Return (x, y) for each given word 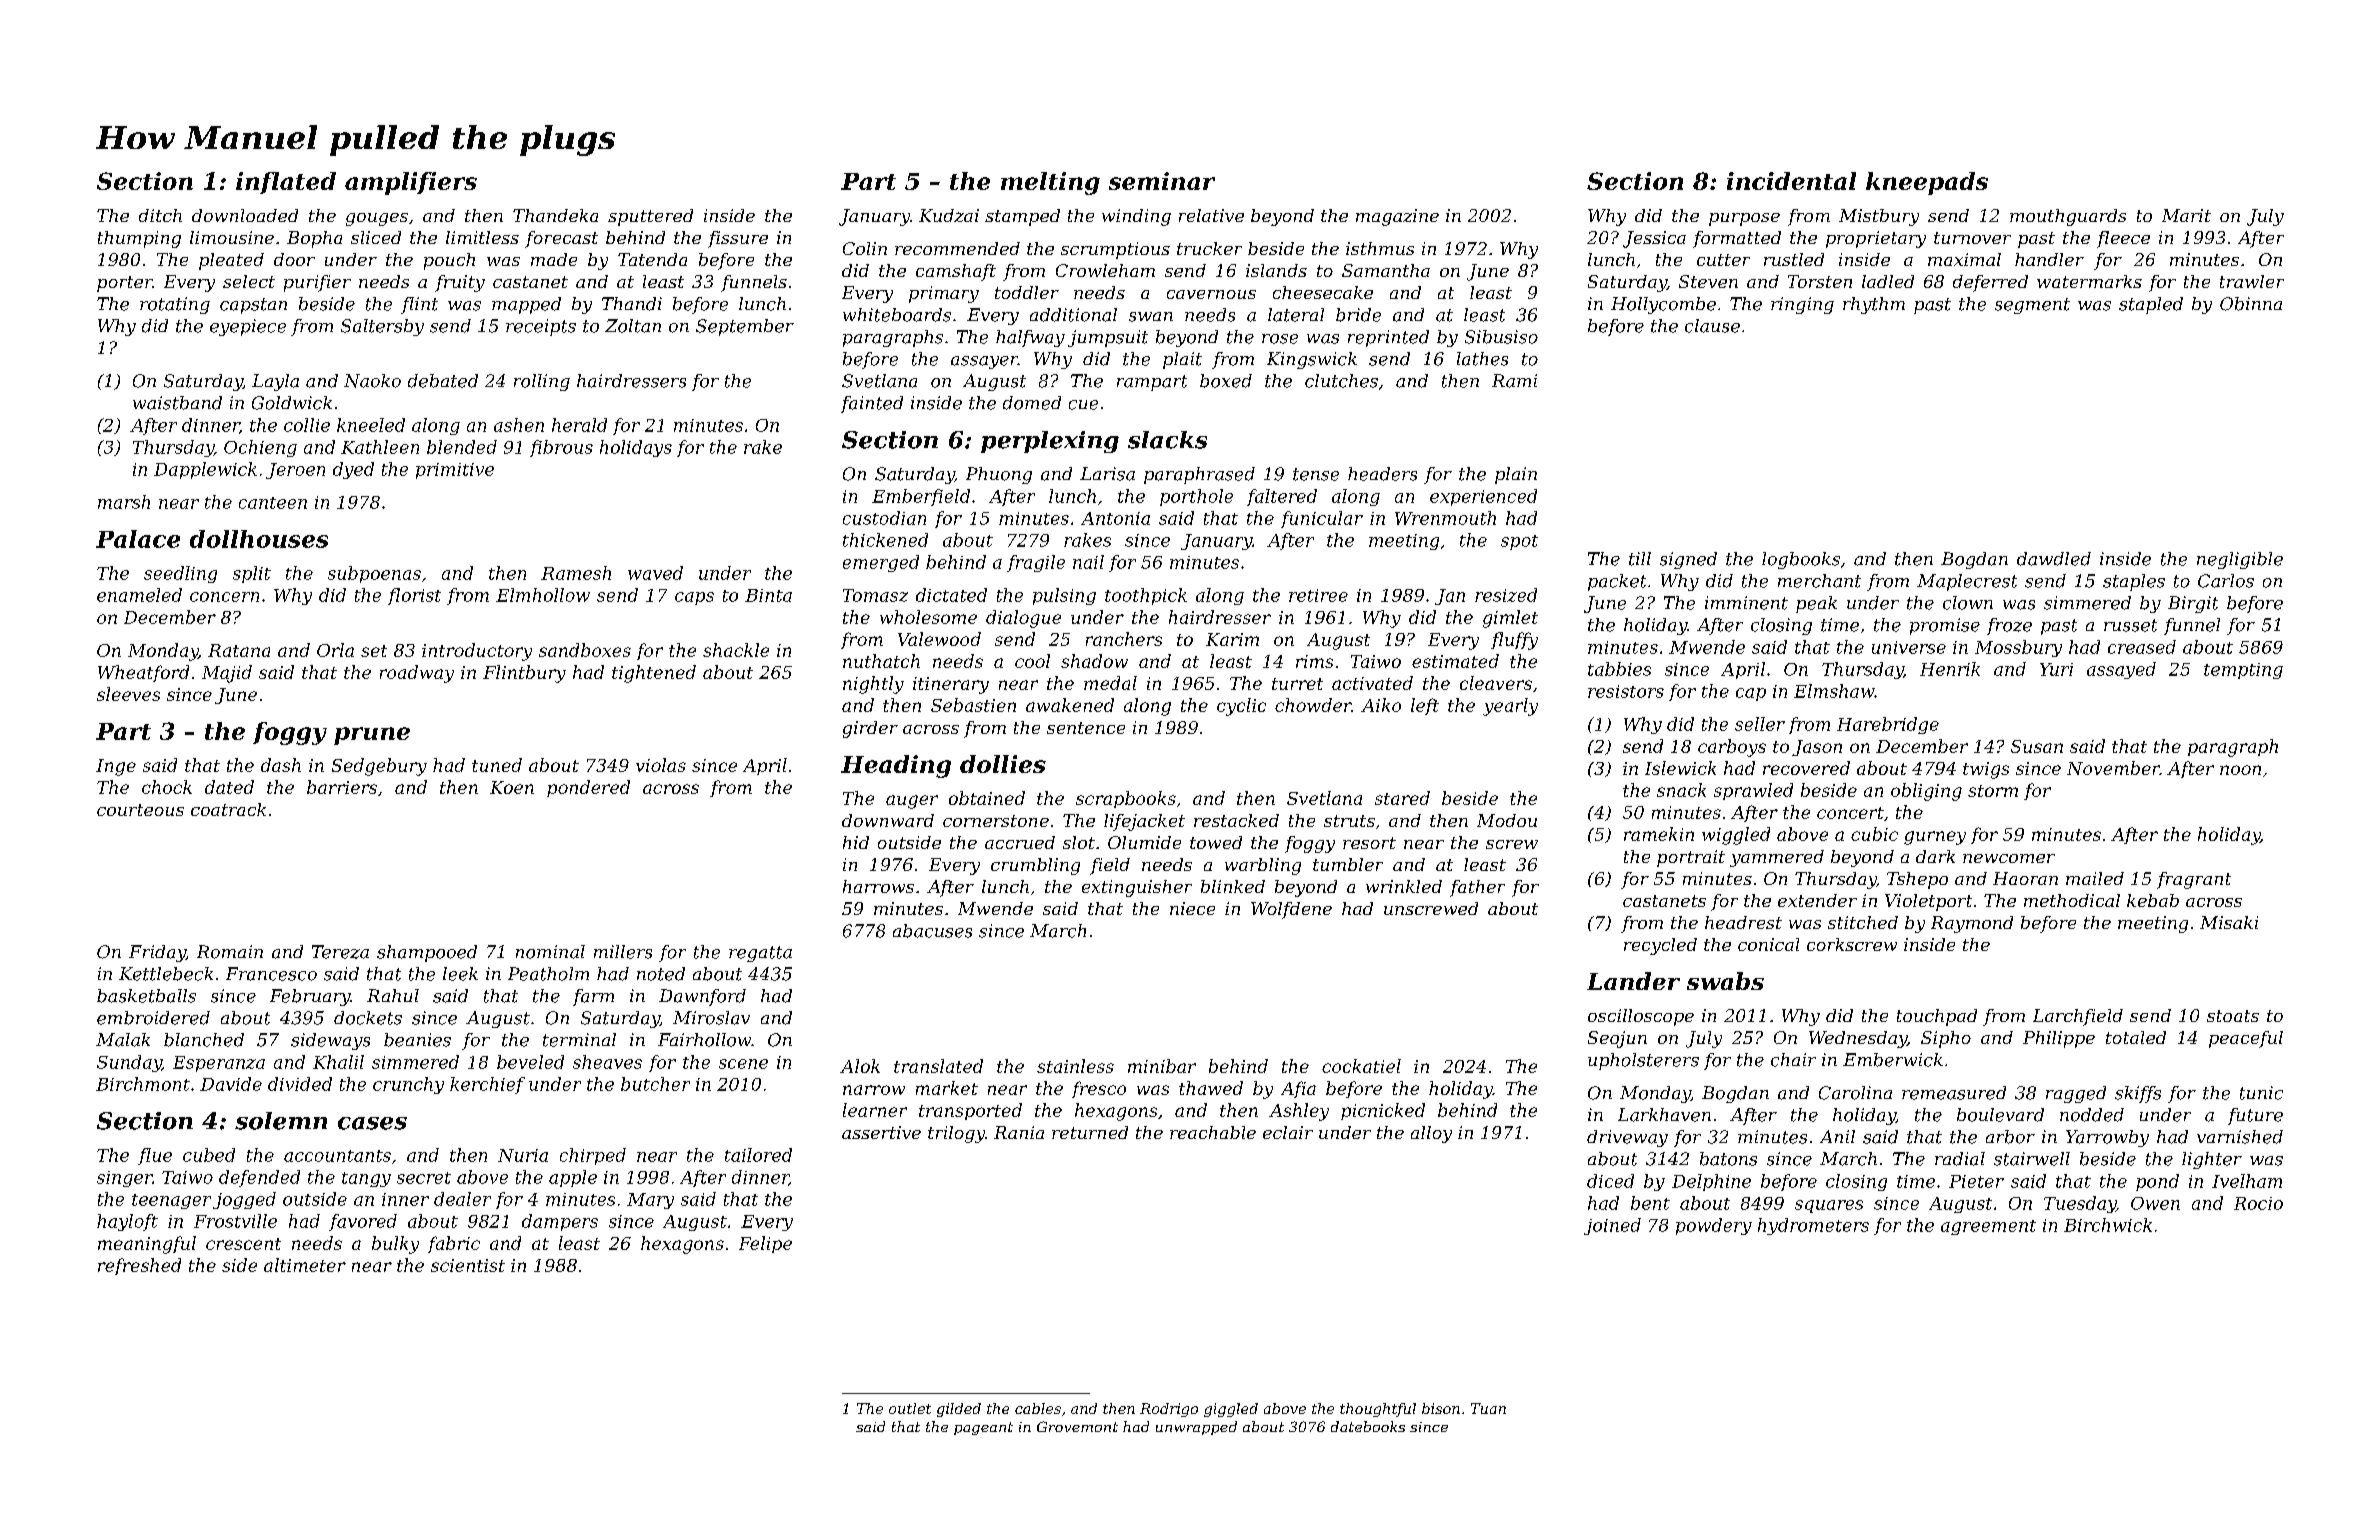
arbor (2010, 1137)
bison (1441, 1408)
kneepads (1927, 183)
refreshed (139, 1266)
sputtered (650, 217)
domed (1032, 403)
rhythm (1874, 305)
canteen (273, 503)
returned (1090, 1132)
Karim (1232, 639)
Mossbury (2018, 648)
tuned (497, 765)
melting (1050, 183)
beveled (530, 1062)
